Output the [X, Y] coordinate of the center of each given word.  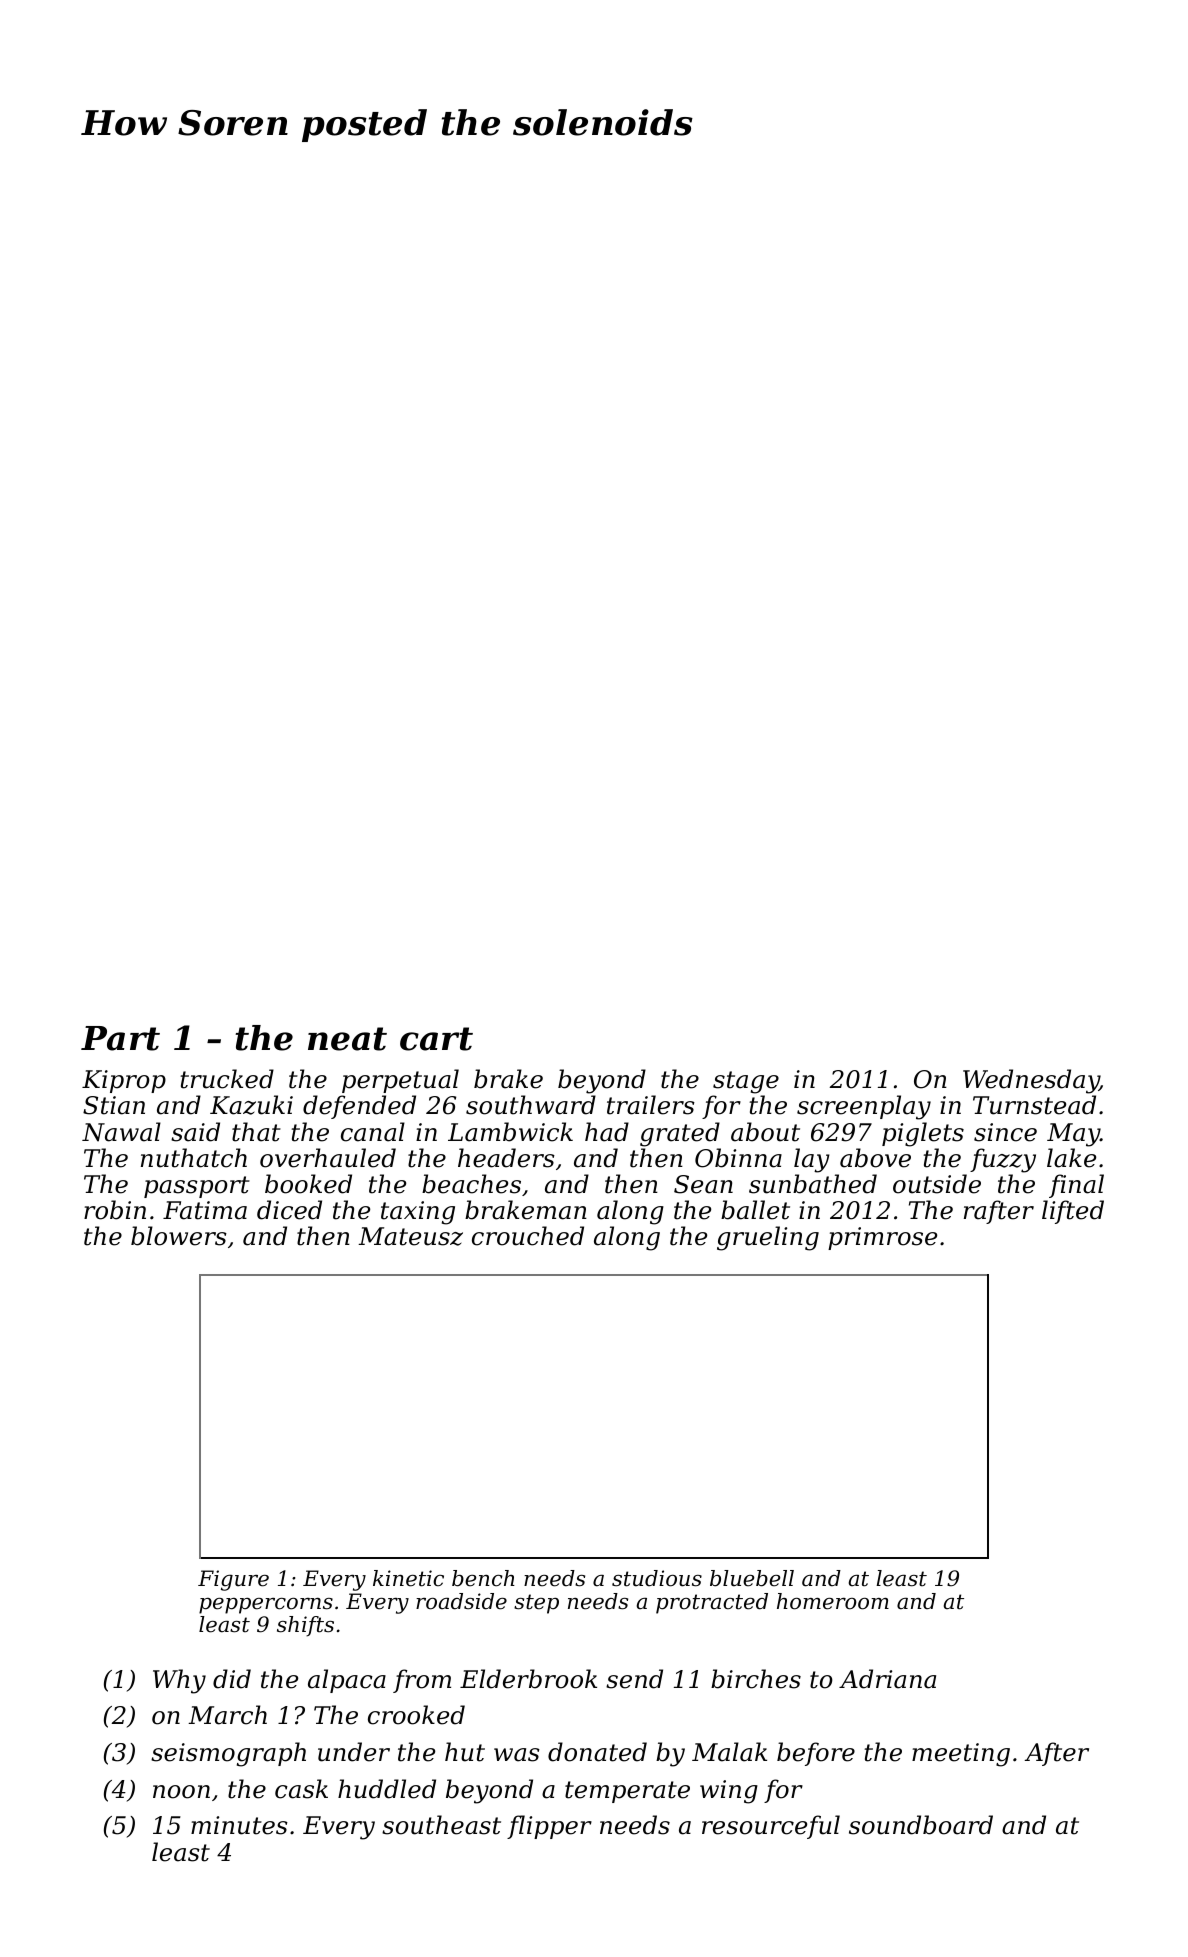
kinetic [408, 1578]
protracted [712, 1603]
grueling [768, 1238]
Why [179, 1681]
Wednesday [1031, 1081]
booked [308, 1184]
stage [746, 1082]
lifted [1073, 1212]
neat [347, 1039]
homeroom [833, 1601]
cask [301, 1789]
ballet [755, 1210]
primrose [882, 1238]
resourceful [771, 1827]
